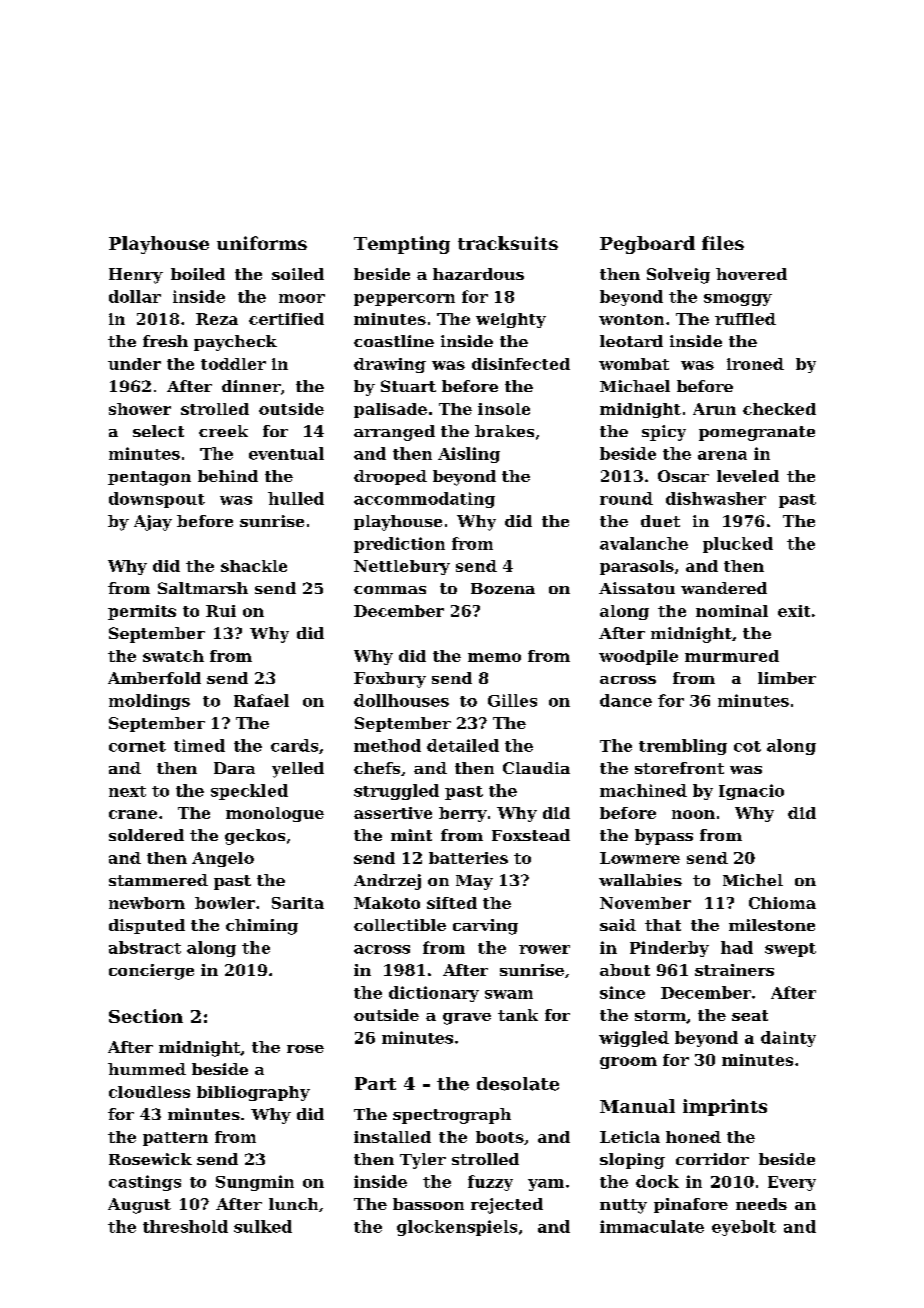 Image resolution: width=924 pixels, height=1308 pixels. Describe the element at coordinates (751, 274) in the screenshot. I see `hovered` at that location.
